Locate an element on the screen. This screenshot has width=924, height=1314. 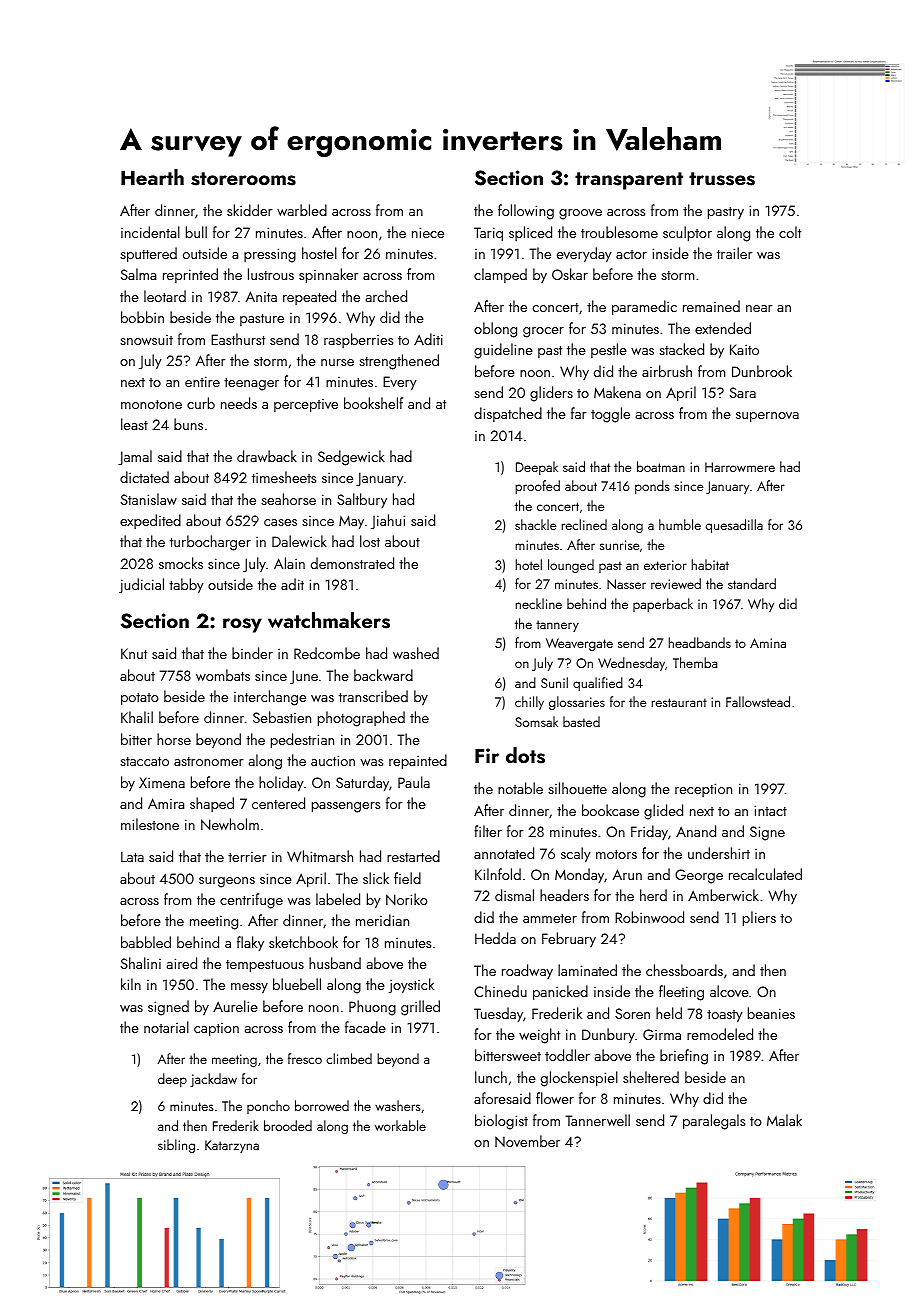
actor is located at coordinates (631, 254).
